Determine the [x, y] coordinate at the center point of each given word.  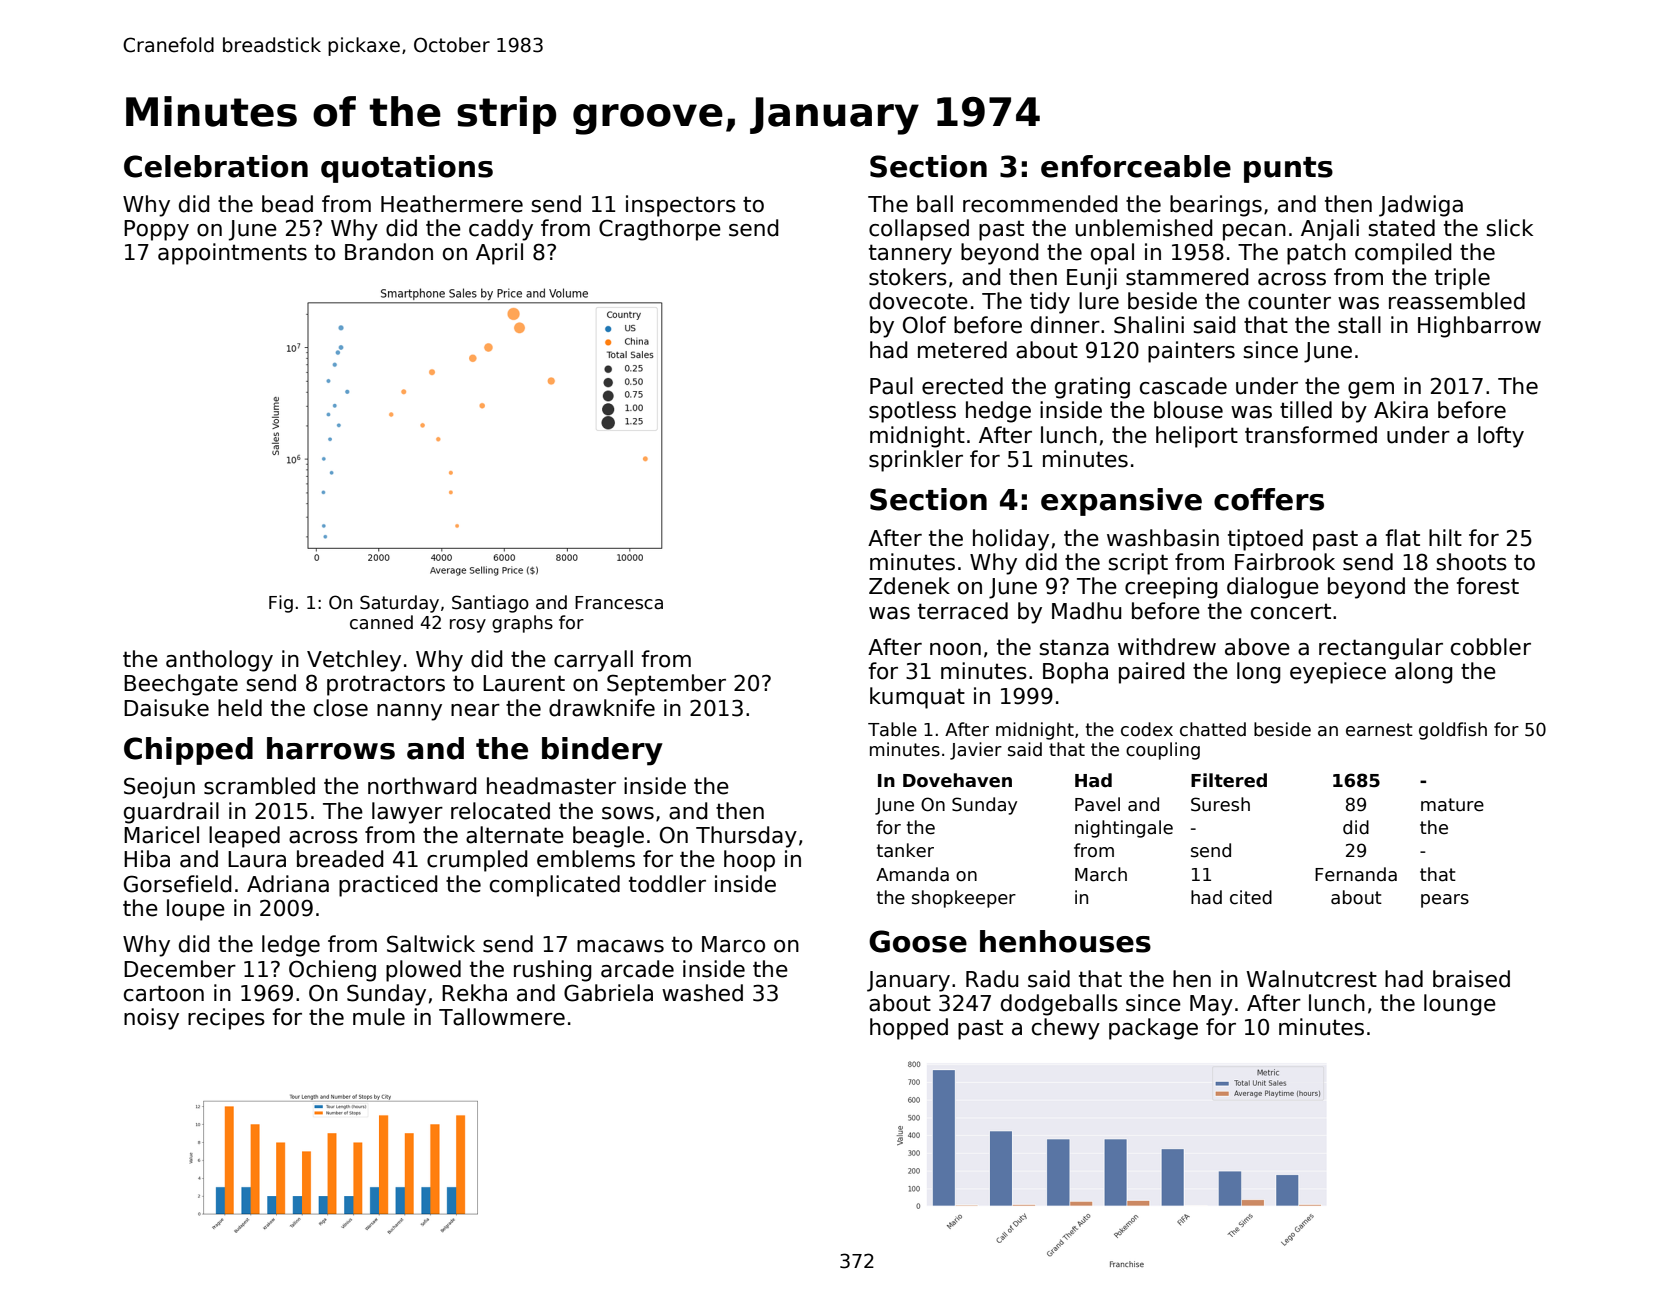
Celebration [216, 166]
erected [962, 386]
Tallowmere [502, 1017]
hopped [909, 1029]
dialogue [1273, 588]
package [1153, 1029]
